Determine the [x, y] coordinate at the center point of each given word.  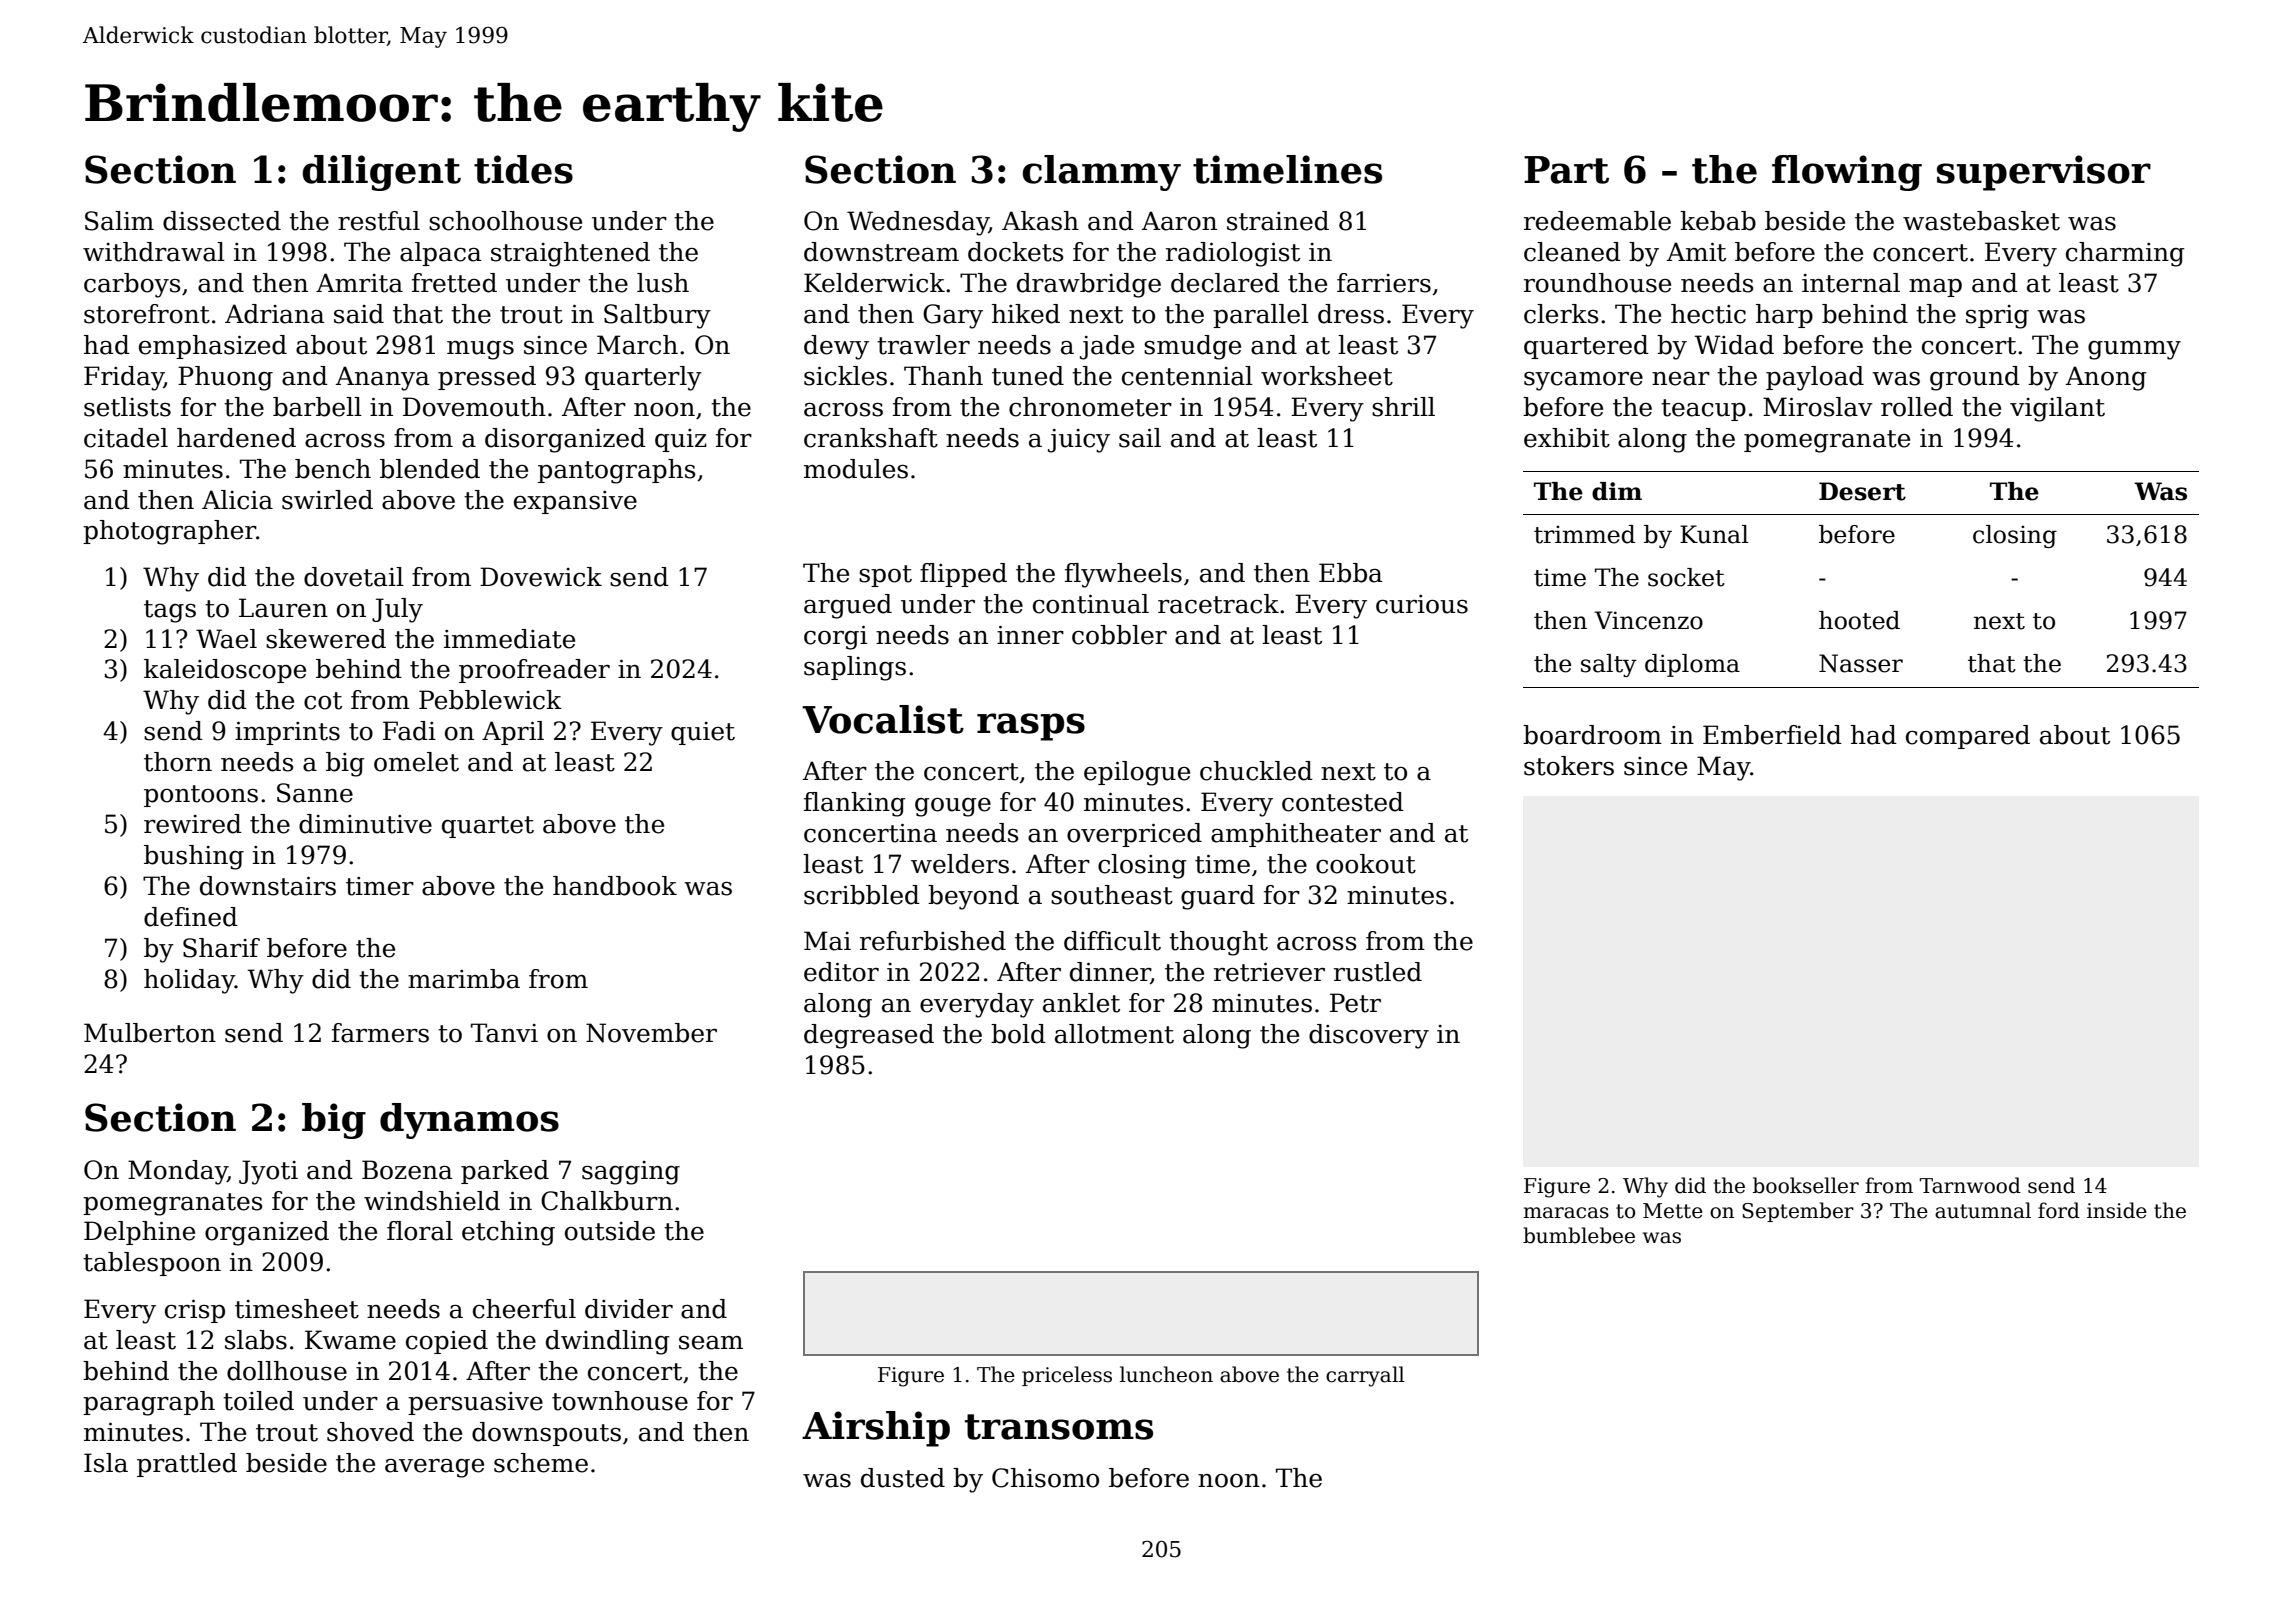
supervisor [2044, 173]
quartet [488, 827]
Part [1566, 170]
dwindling [608, 1342]
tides [523, 169]
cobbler [1119, 635]
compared [1968, 737]
